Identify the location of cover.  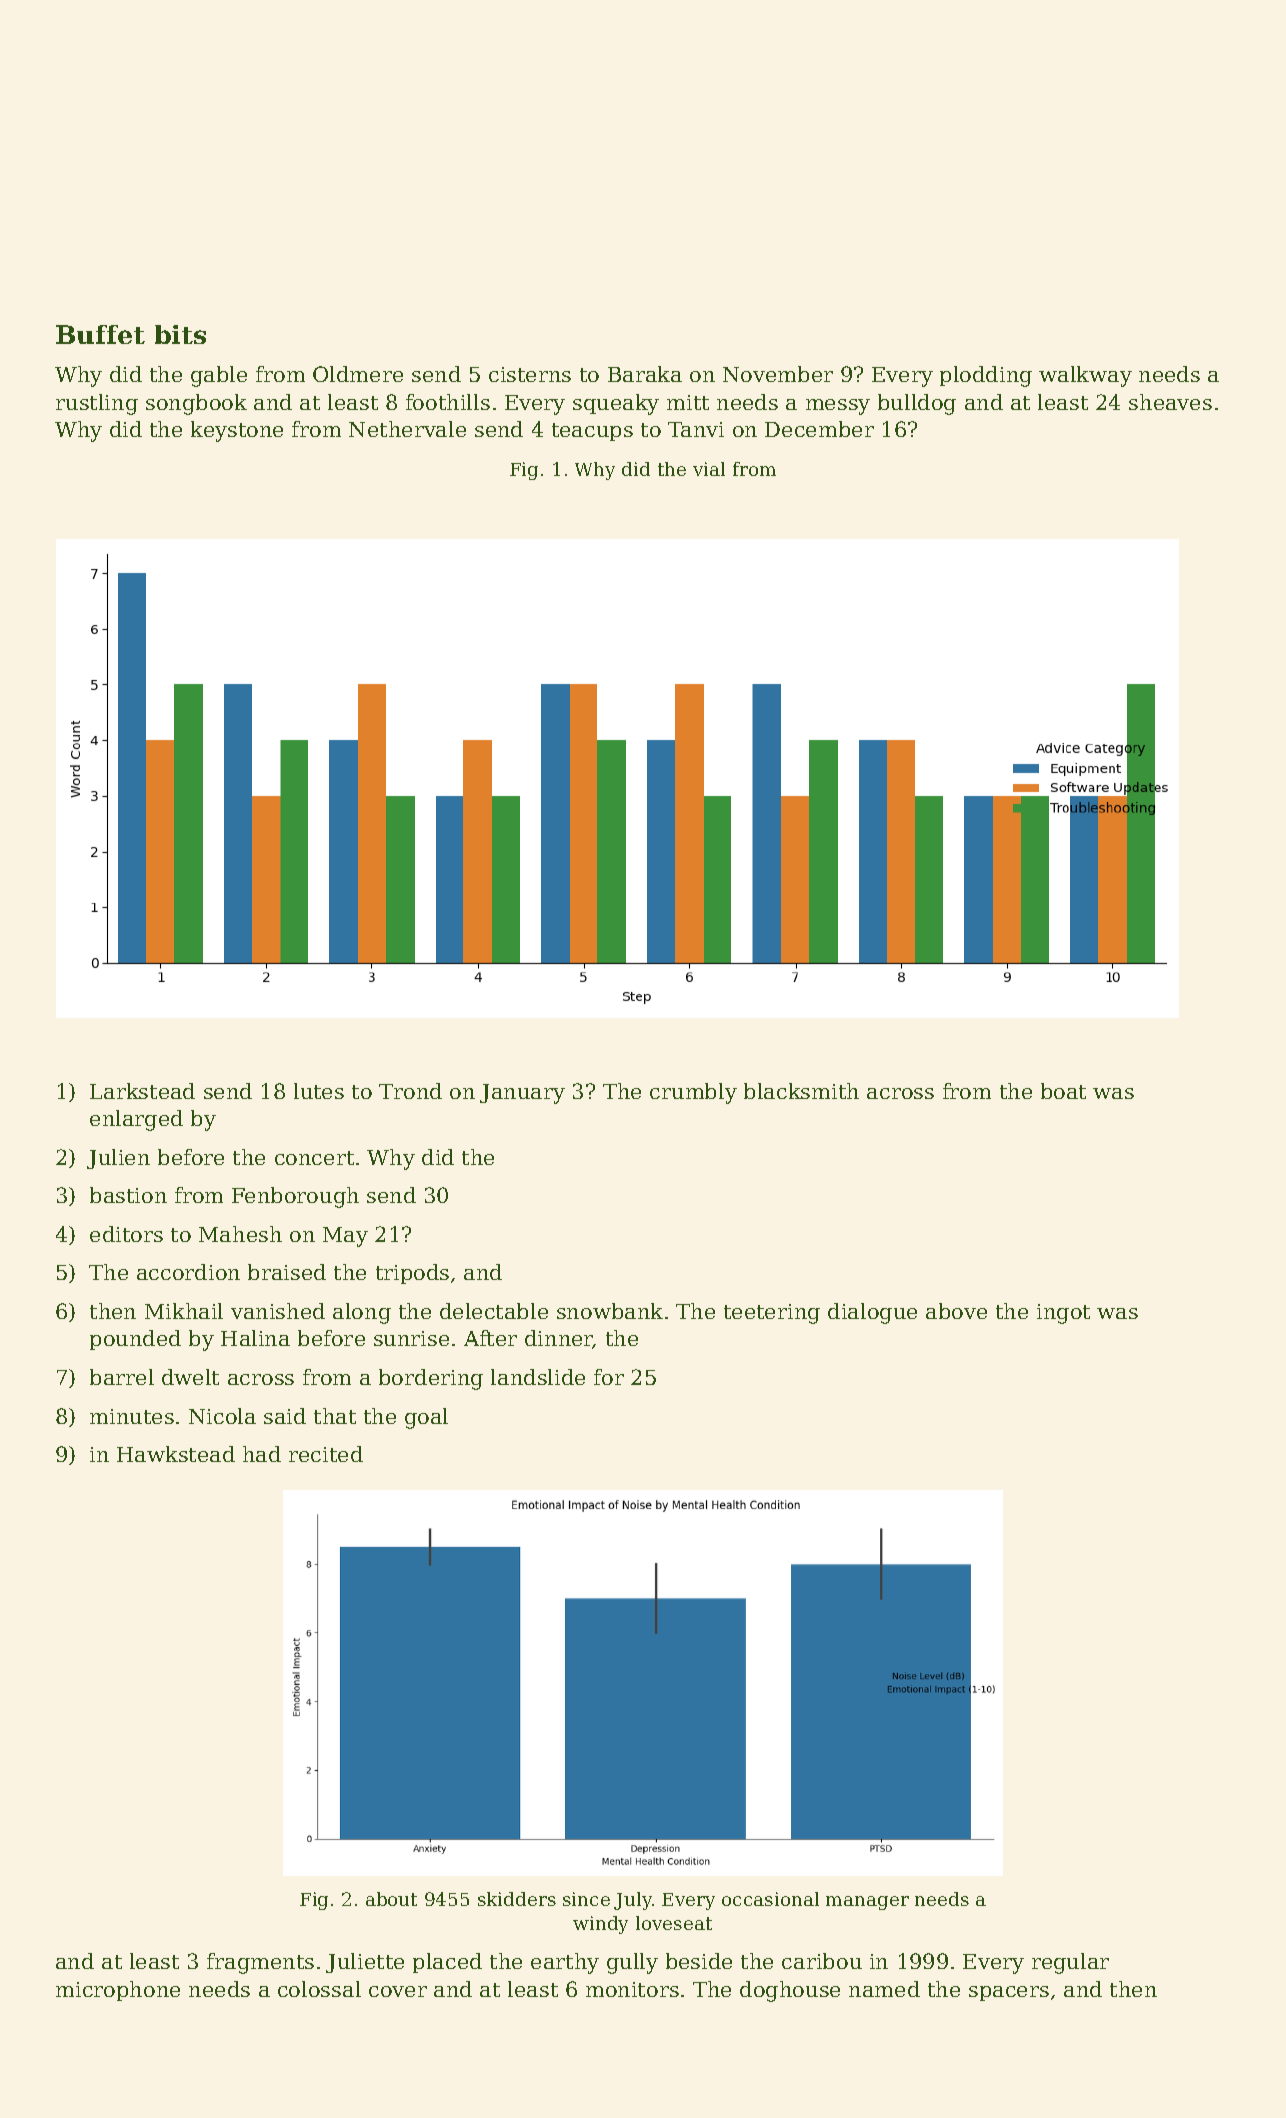
(398, 1991).
